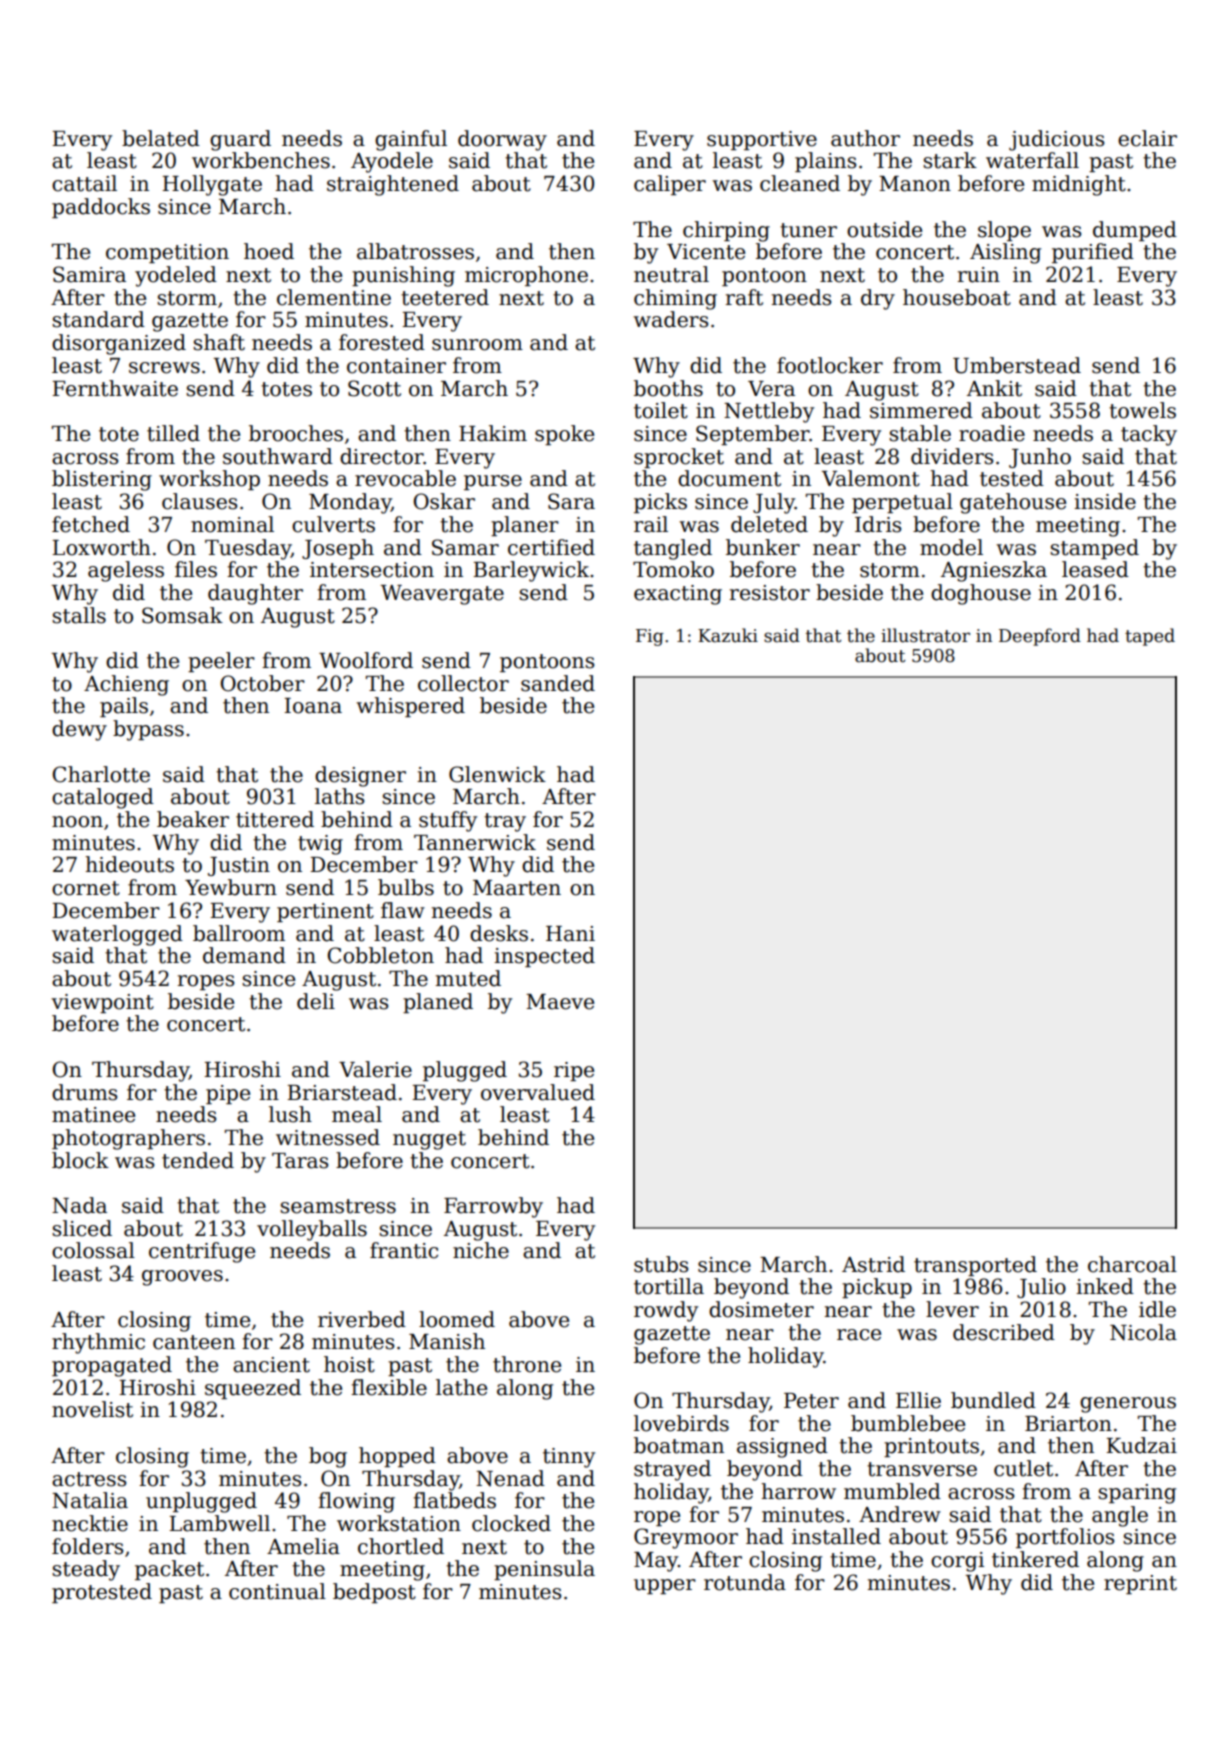  Describe the element at coordinates (1005, 253) in the screenshot. I see `Aisling` at that location.
